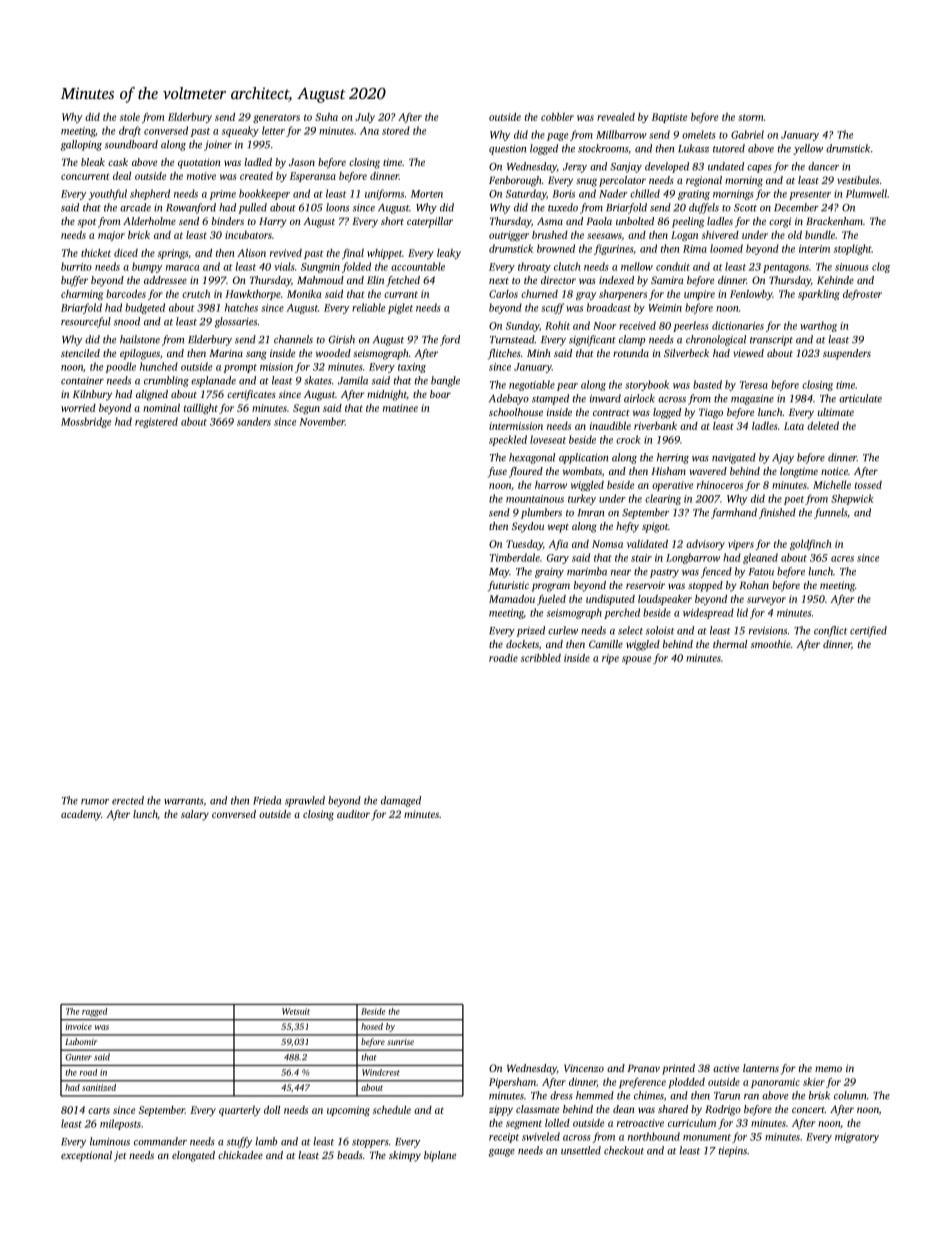 This document has height=1233, width=952. What do you see at coordinates (87, 223) in the document?
I see `spot` at bounding box center [87, 223].
